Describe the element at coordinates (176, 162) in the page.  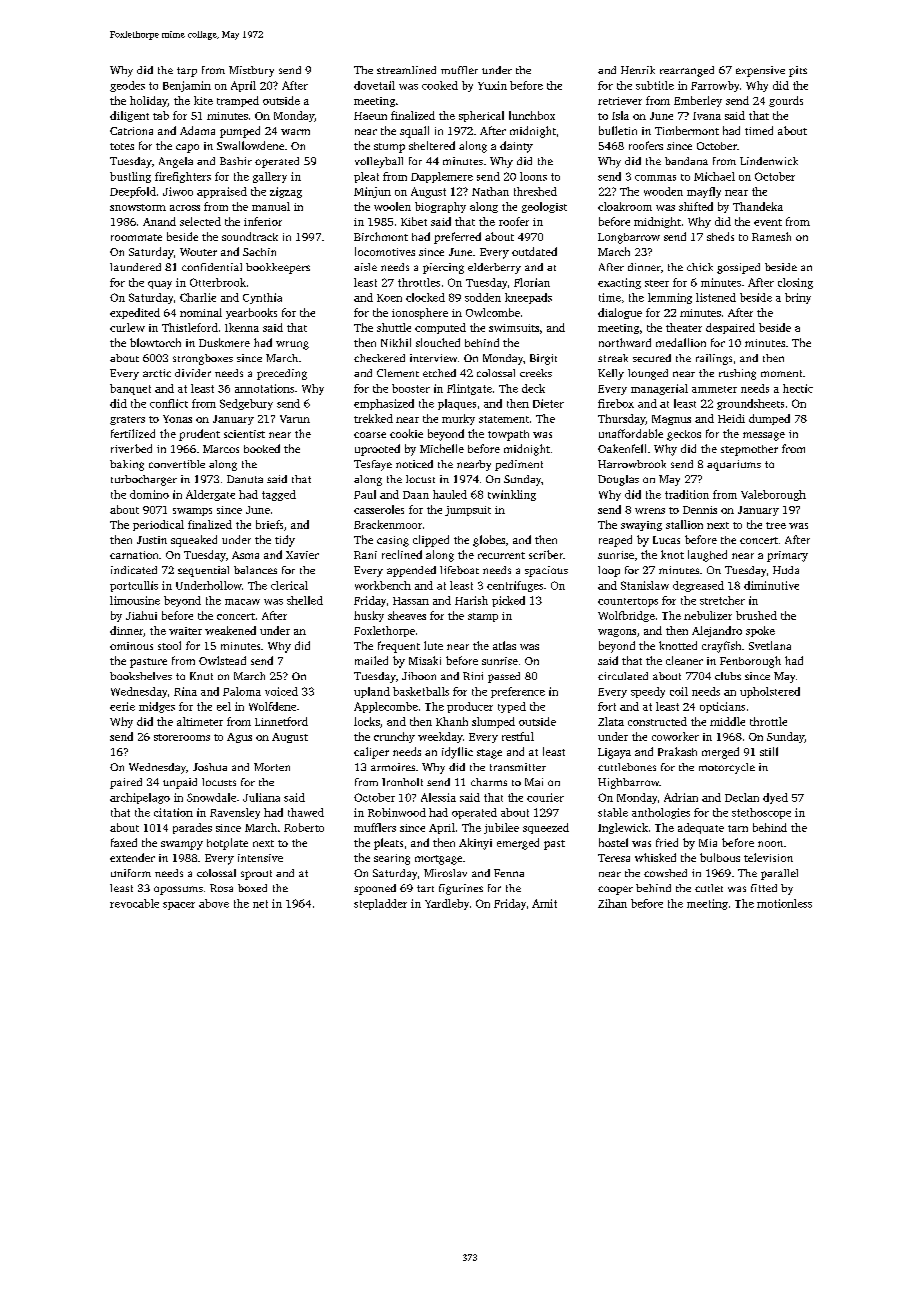
I see `Angela` at that location.
